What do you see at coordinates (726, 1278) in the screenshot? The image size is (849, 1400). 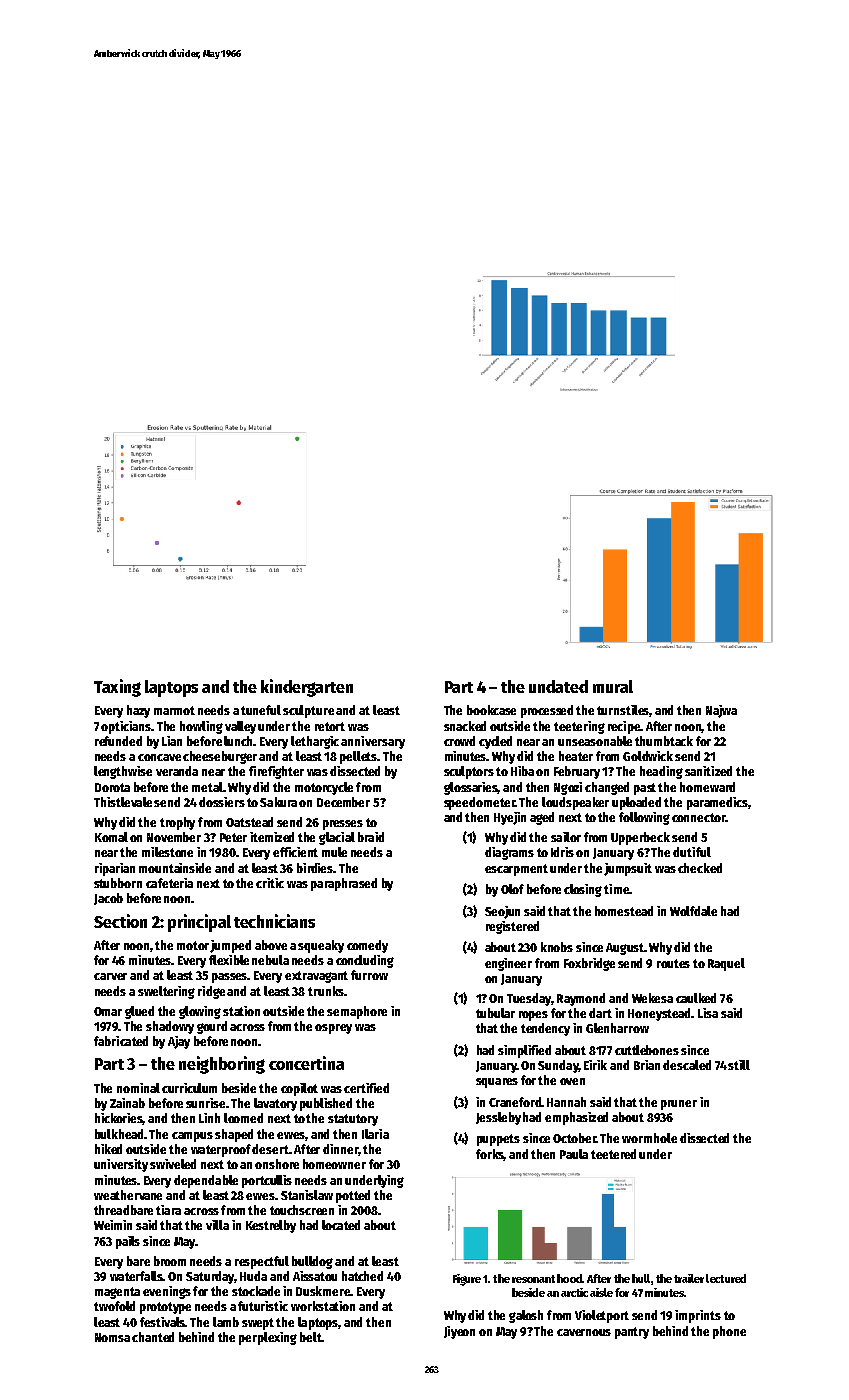 I see `lectured` at bounding box center [726, 1278].
